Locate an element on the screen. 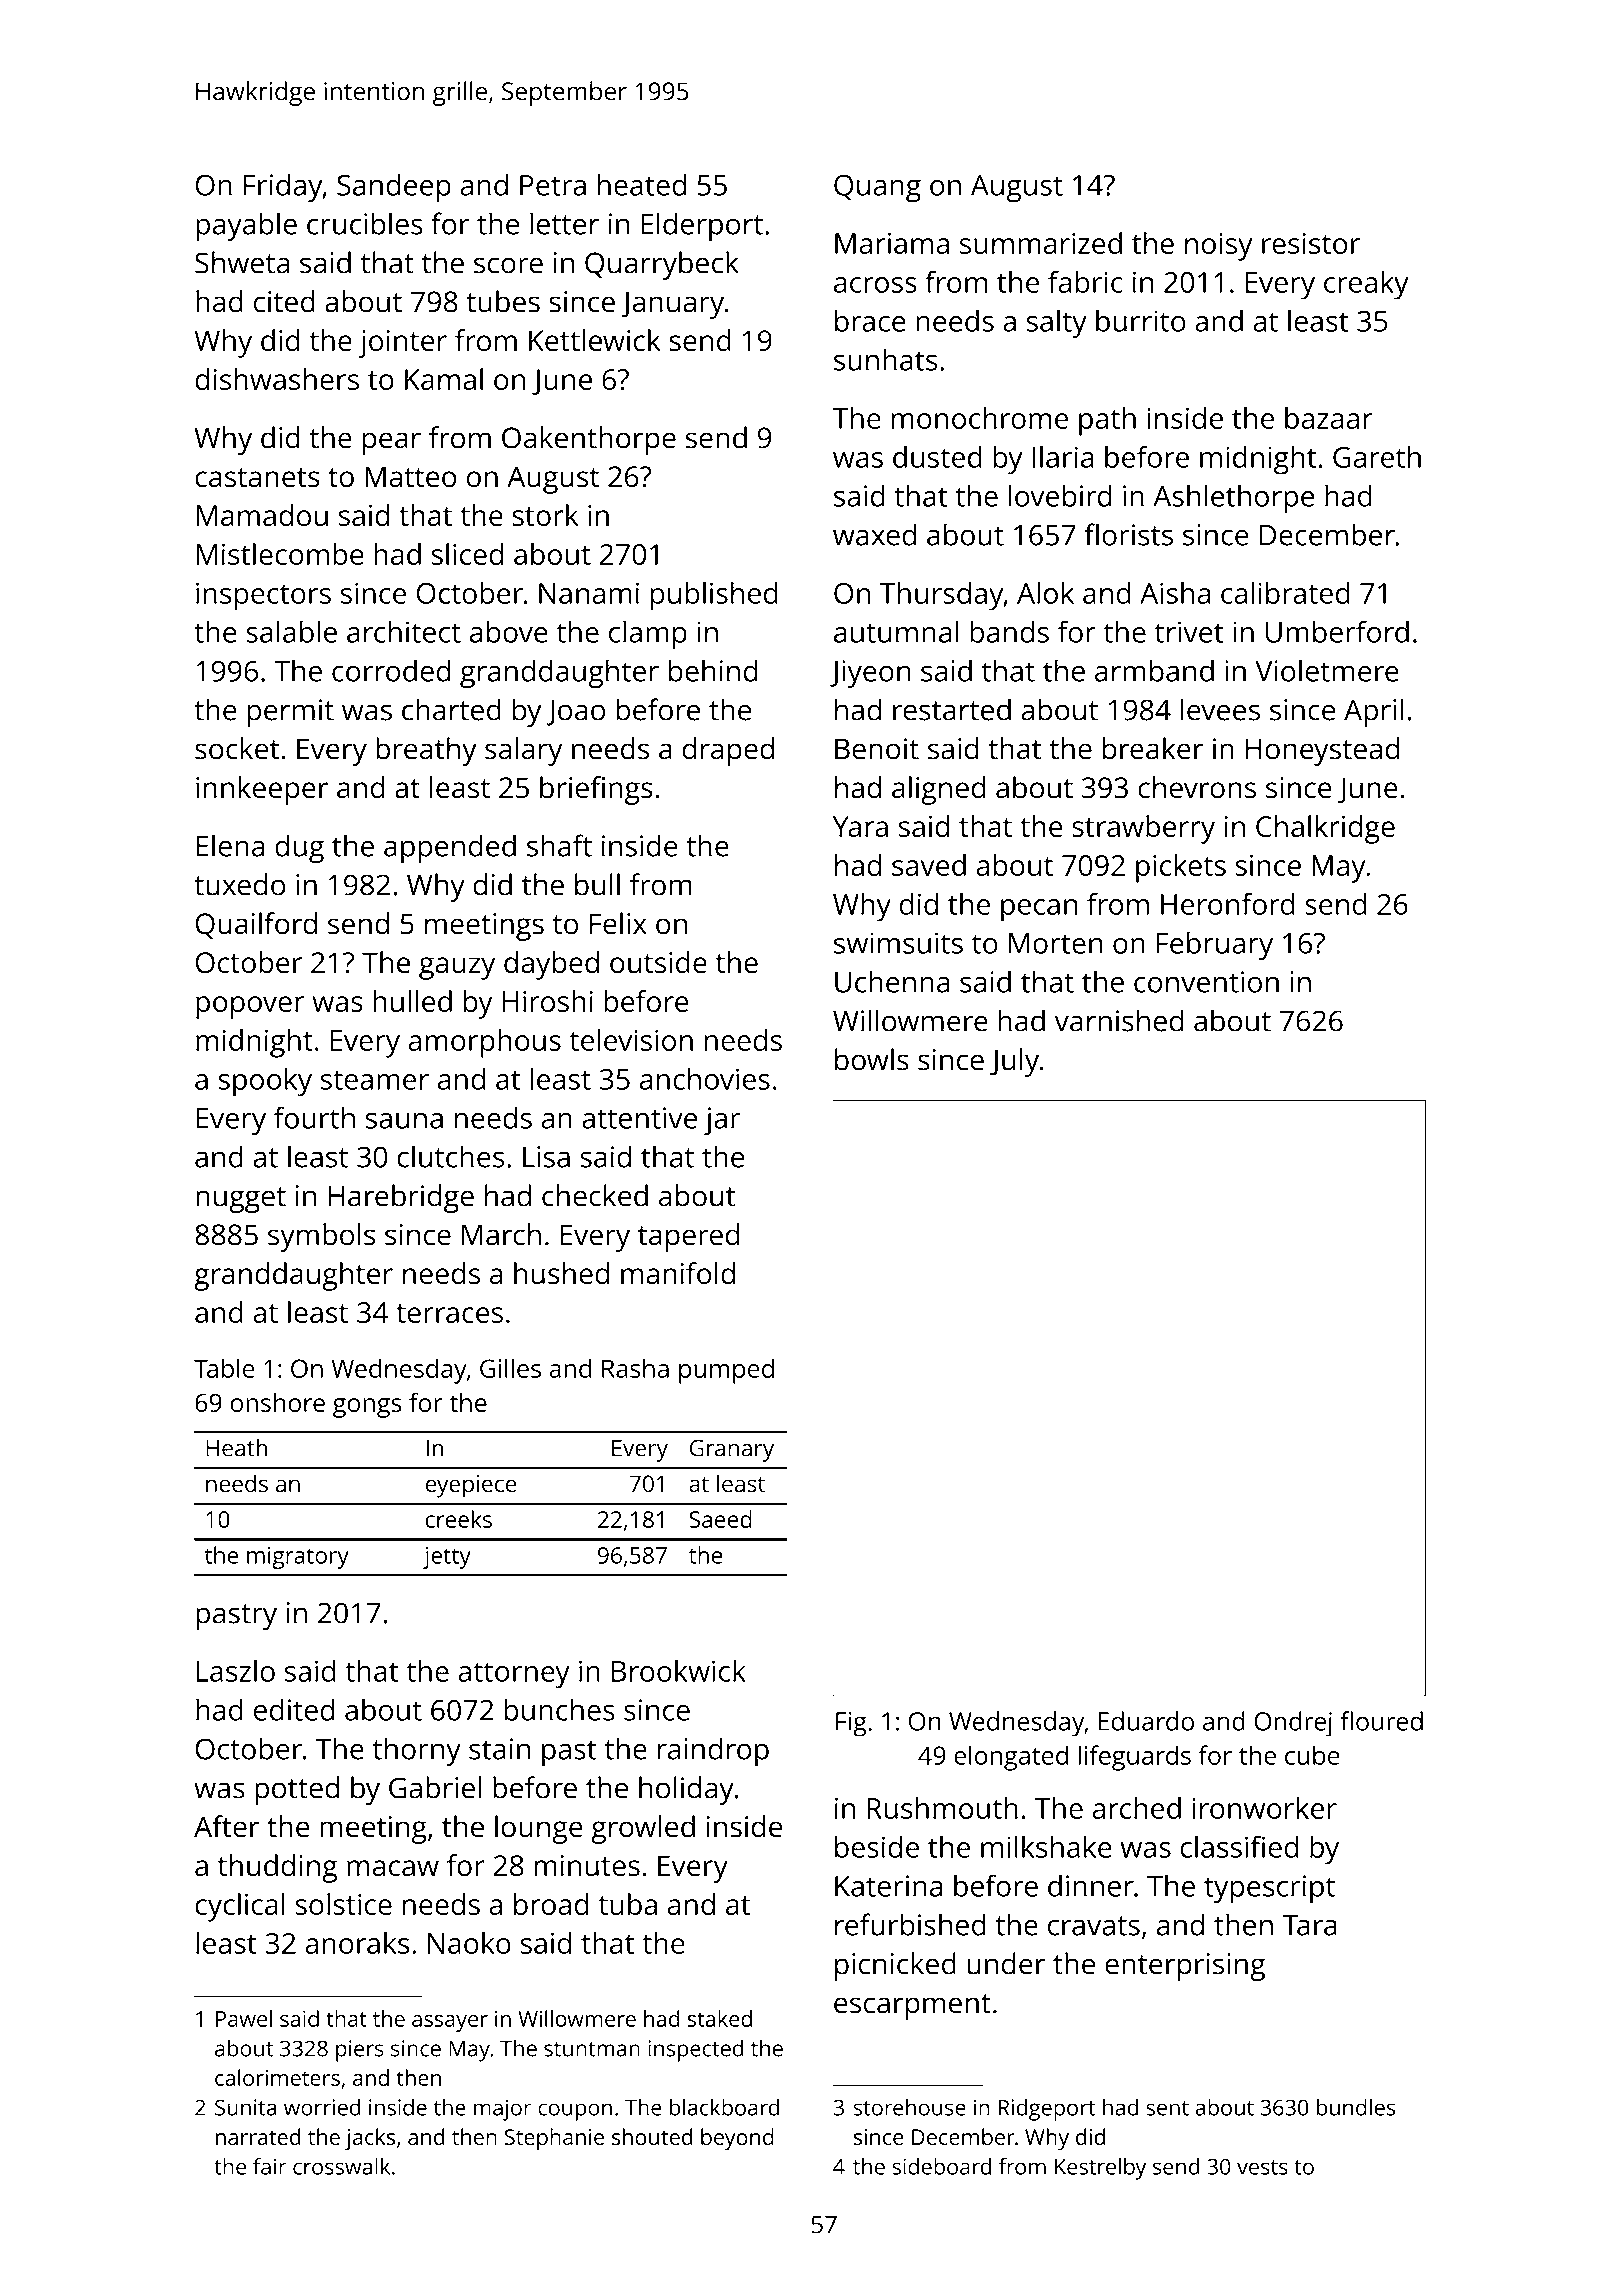 Image resolution: width=1620 pixels, height=2292 pixels. assayer is located at coordinates (450, 2023).
